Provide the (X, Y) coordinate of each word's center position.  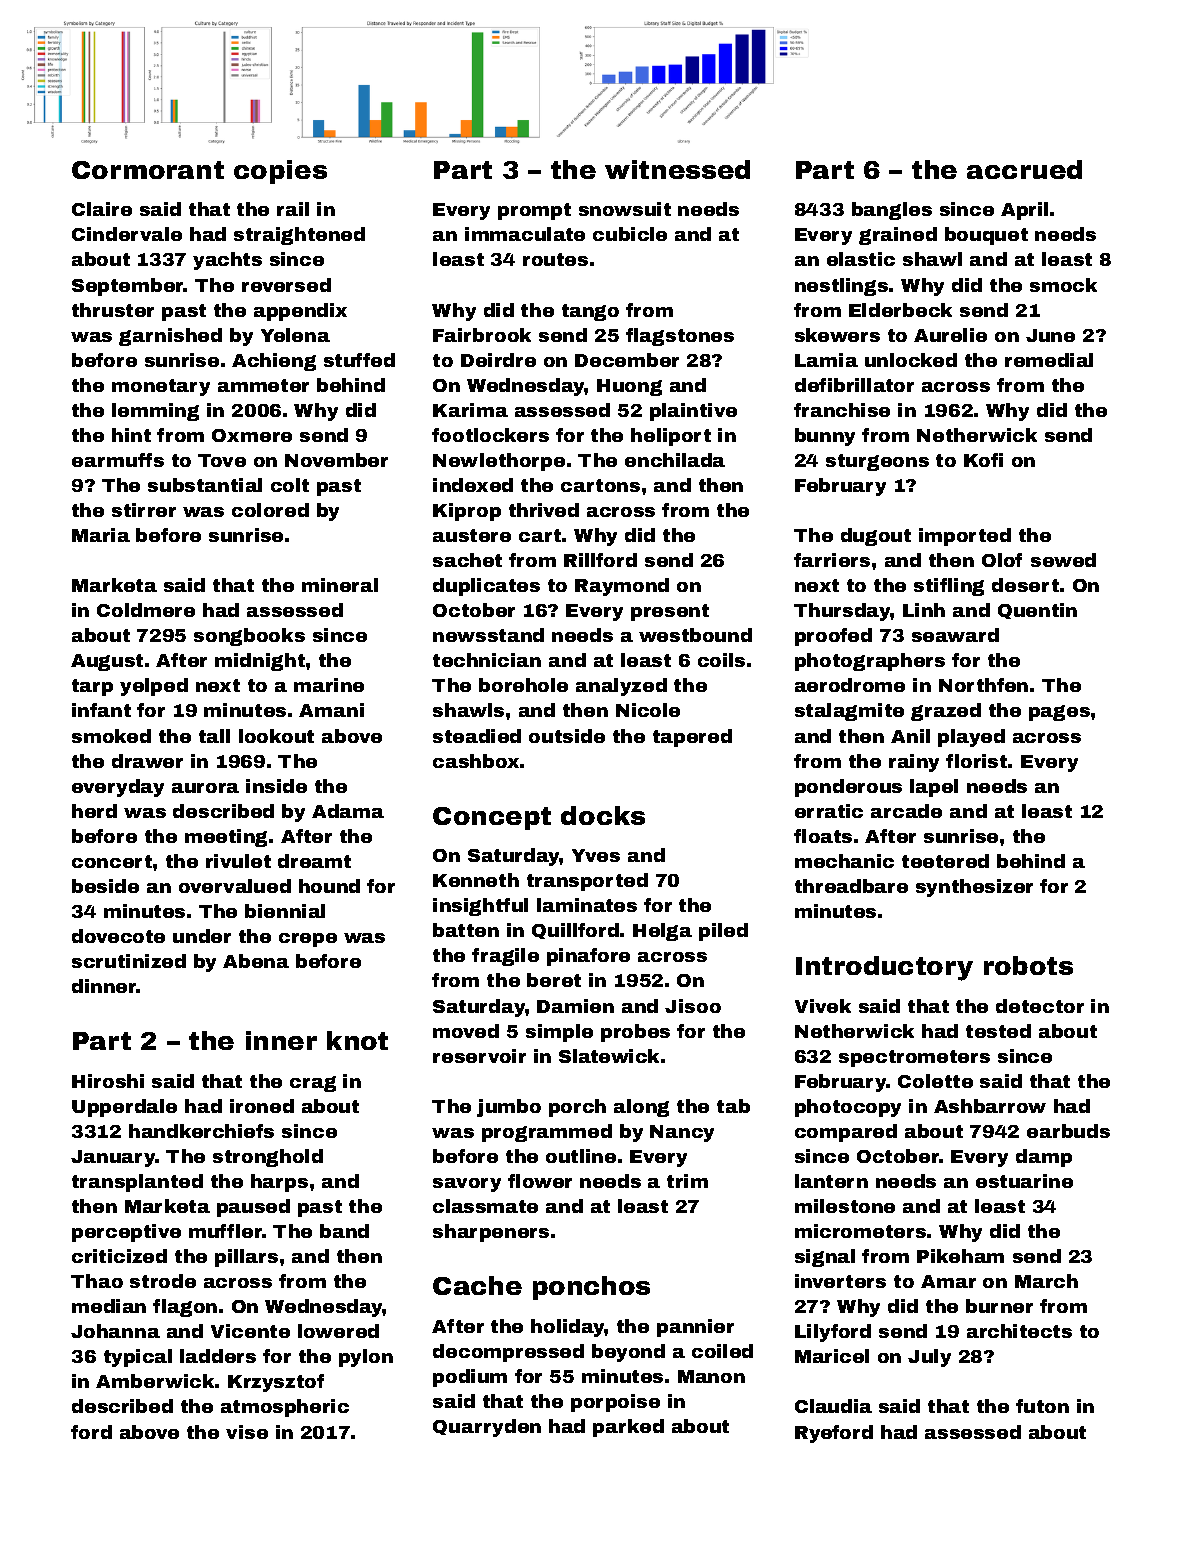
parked (628, 1428)
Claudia (833, 1406)
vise (247, 1432)
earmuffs (118, 460)
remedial (1049, 360)
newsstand (488, 635)
